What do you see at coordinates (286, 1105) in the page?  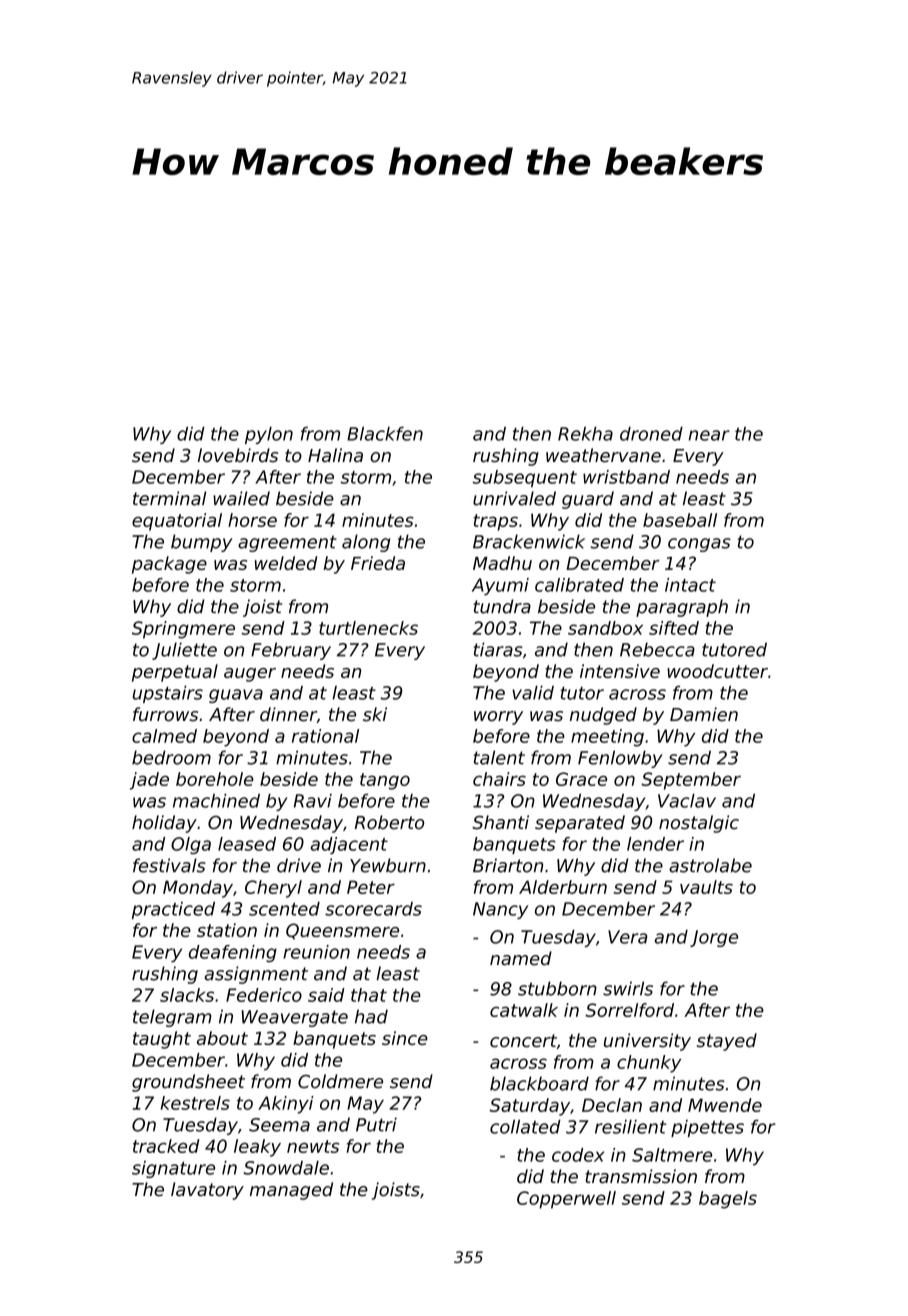 I see `Akinyi` at bounding box center [286, 1105].
